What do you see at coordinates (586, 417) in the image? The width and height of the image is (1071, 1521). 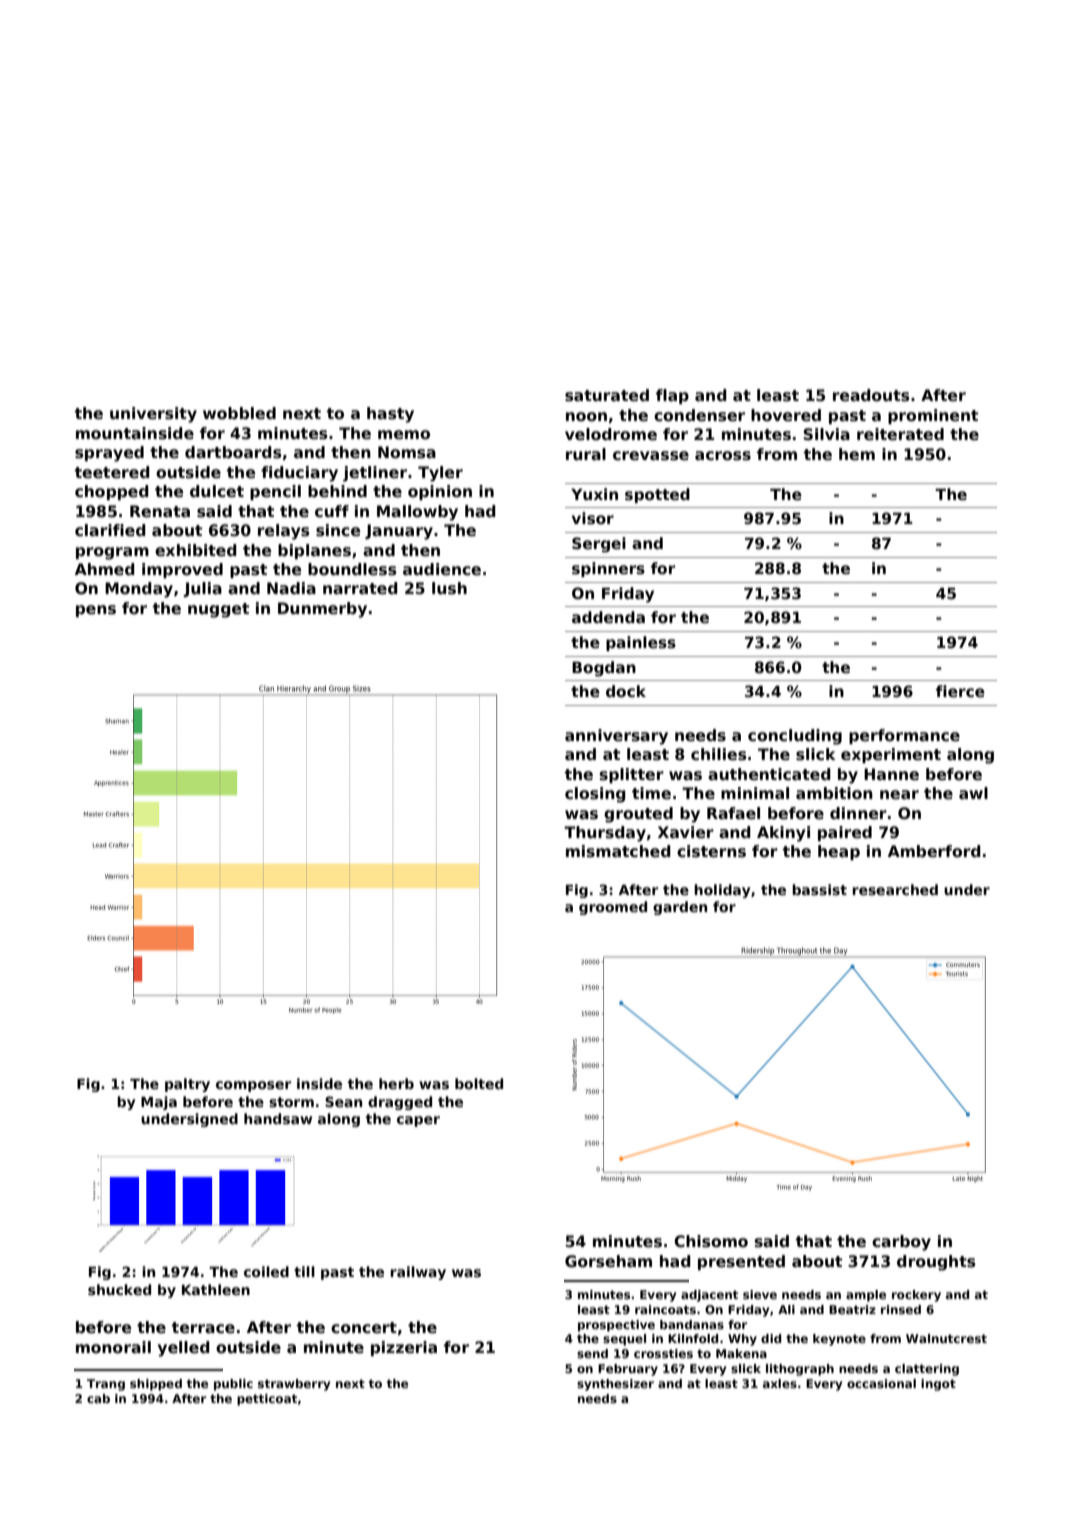 I see `noon` at bounding box center [586, 417].
